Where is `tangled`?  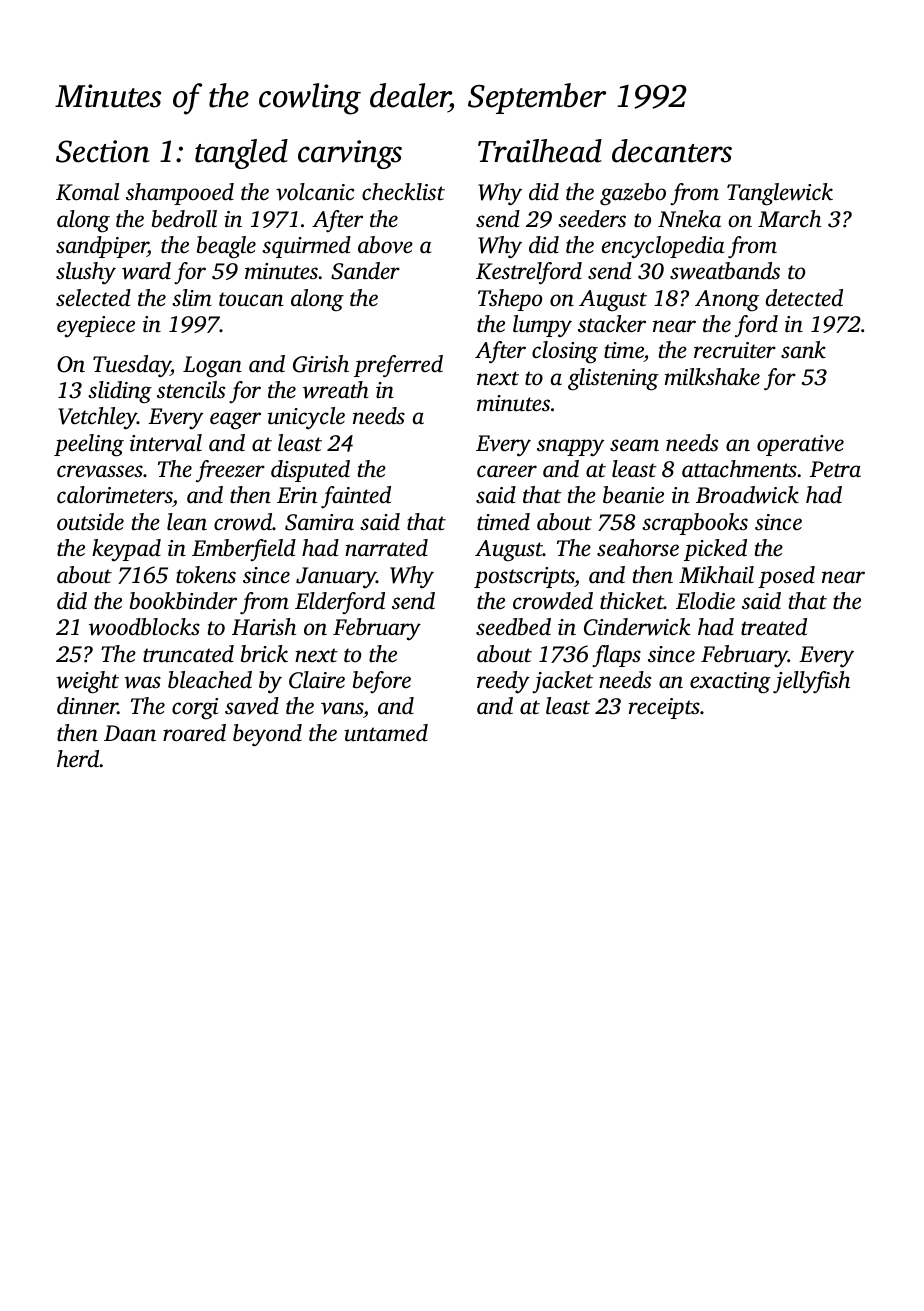 tangled is located at coordinates (241, 154).
